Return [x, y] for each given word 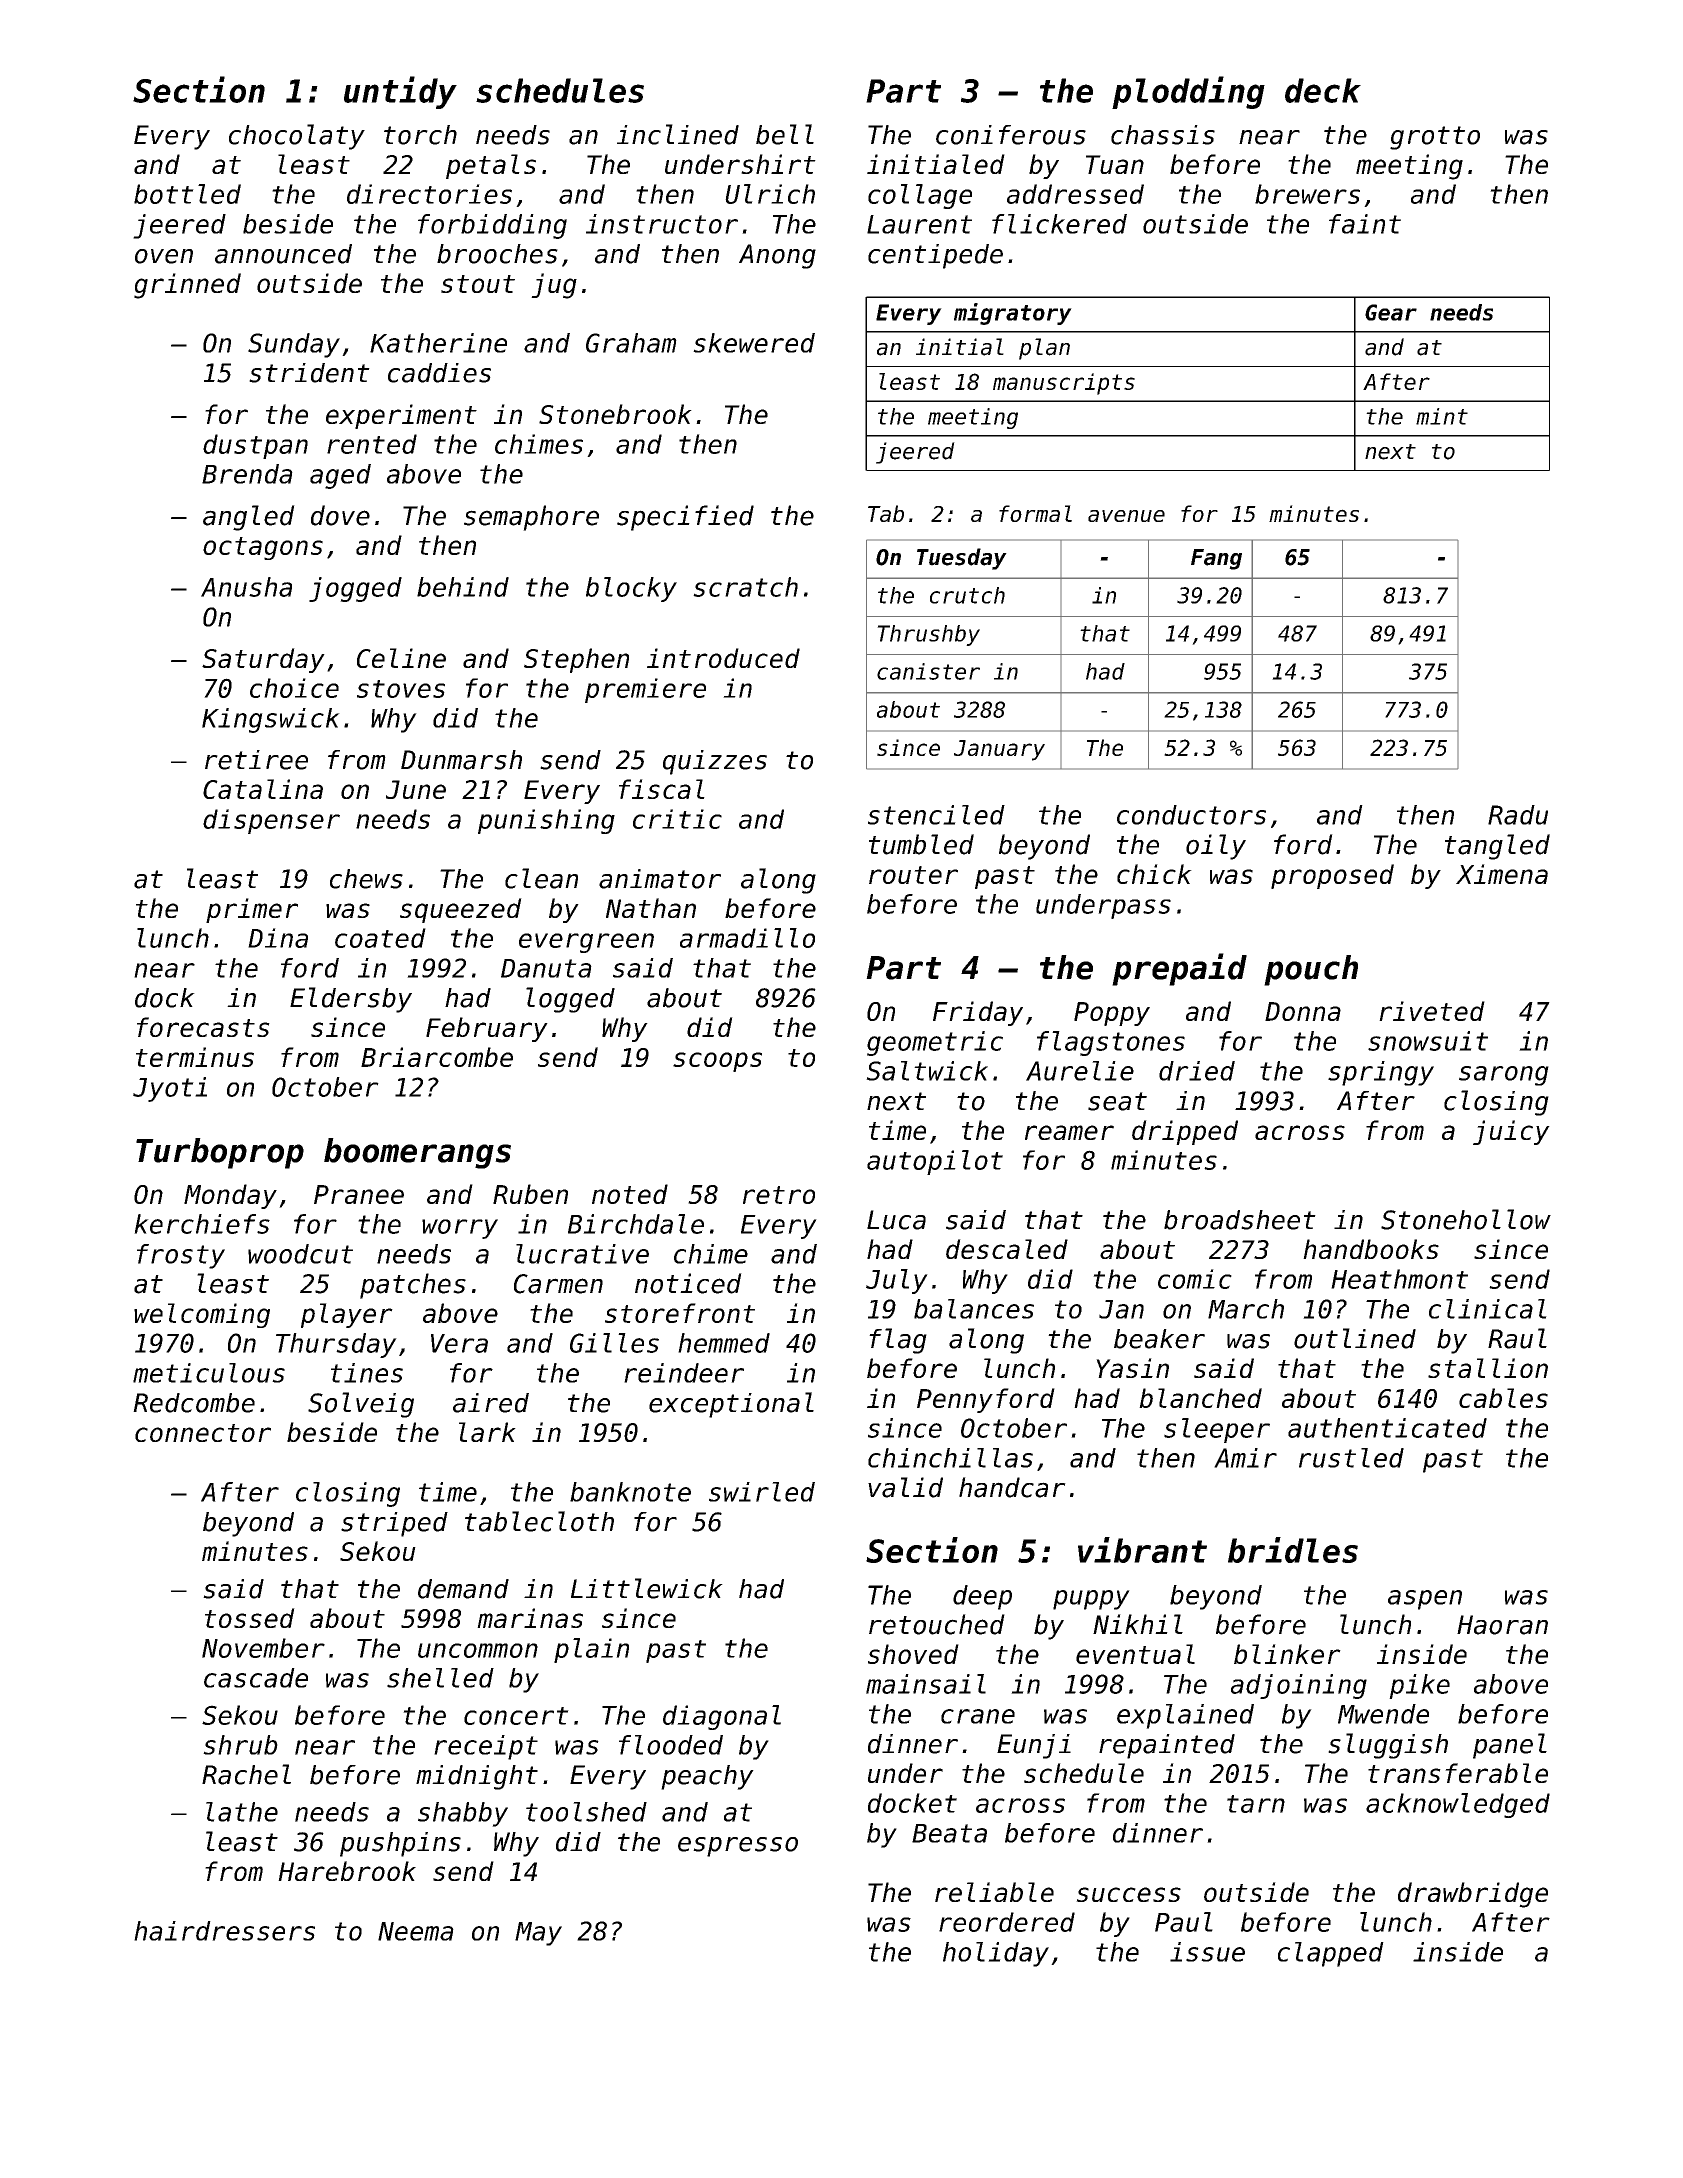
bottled [187, 194]
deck [1323, 90]
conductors [1191, 815]
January [999, 750]
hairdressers [224, 1931]
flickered [1059, 224]
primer [252, 910]
